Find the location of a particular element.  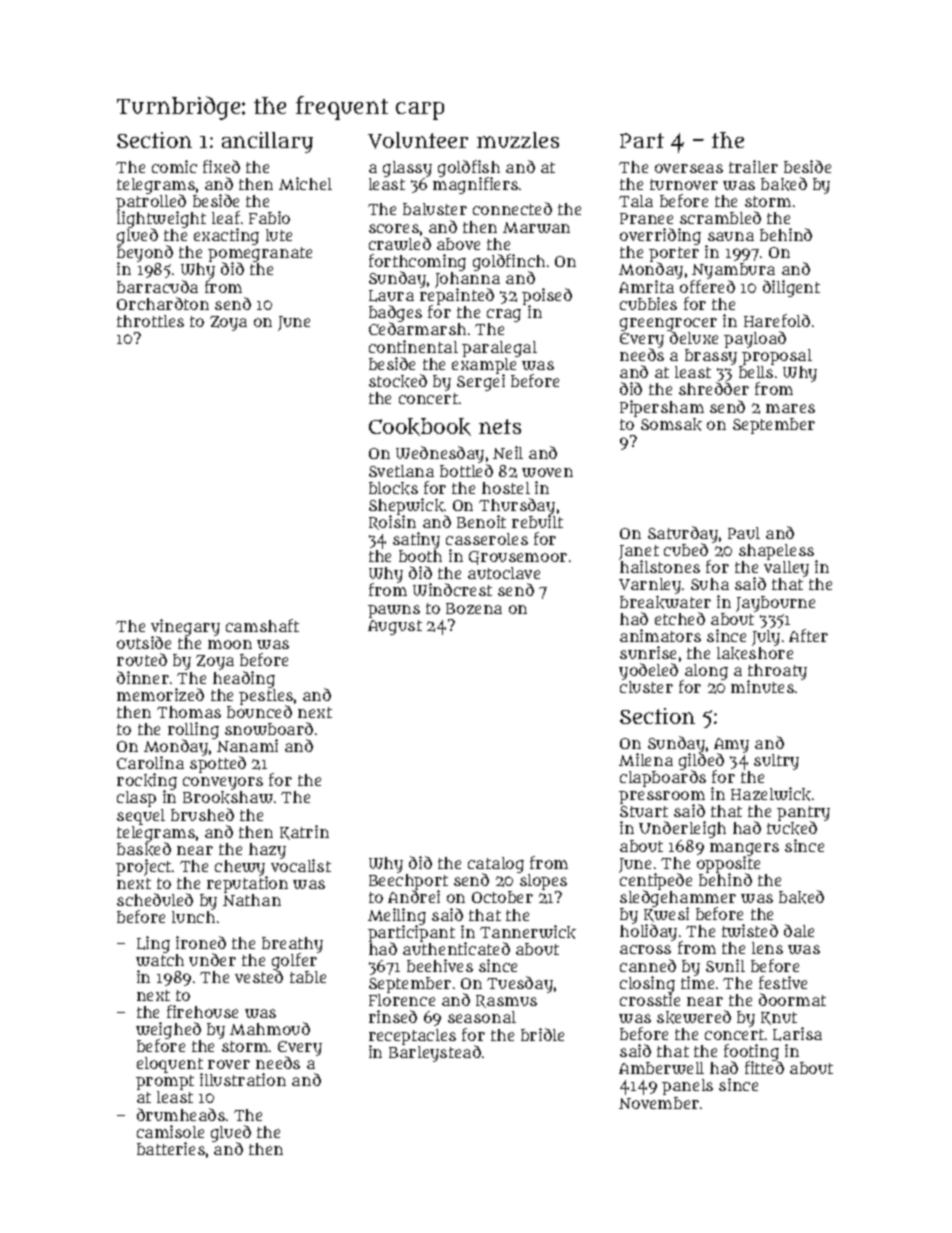

muzzles is located at coordinates (518, 140).
